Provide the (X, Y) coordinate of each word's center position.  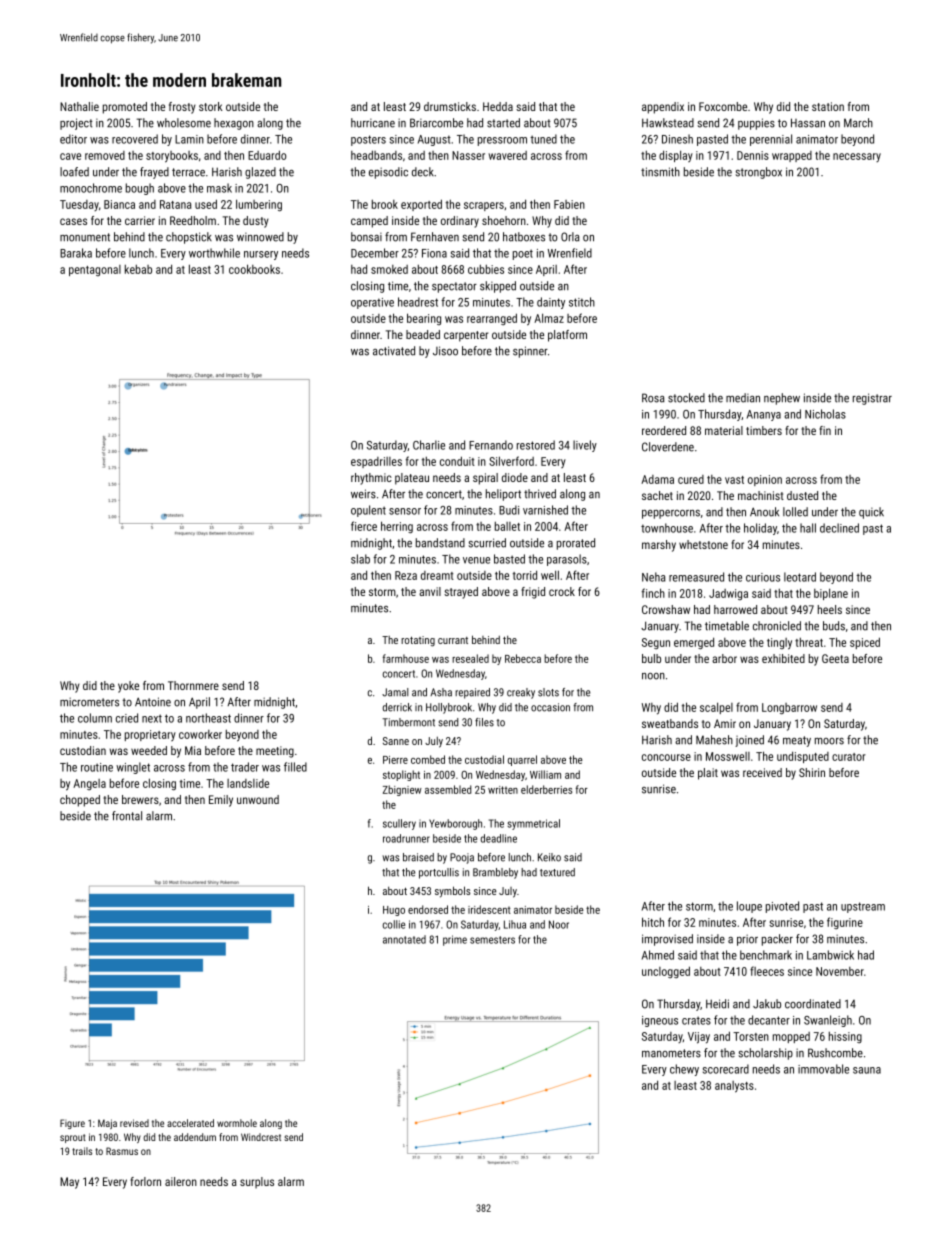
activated (394, 351)
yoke (128, 687)
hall (808, 528)
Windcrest (261, 1137)
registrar (872, 399)
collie (394, 924)
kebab (138, 269)
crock (562, 591)
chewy (684, 1070)
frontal (127, 816)
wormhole (237, 1123)
